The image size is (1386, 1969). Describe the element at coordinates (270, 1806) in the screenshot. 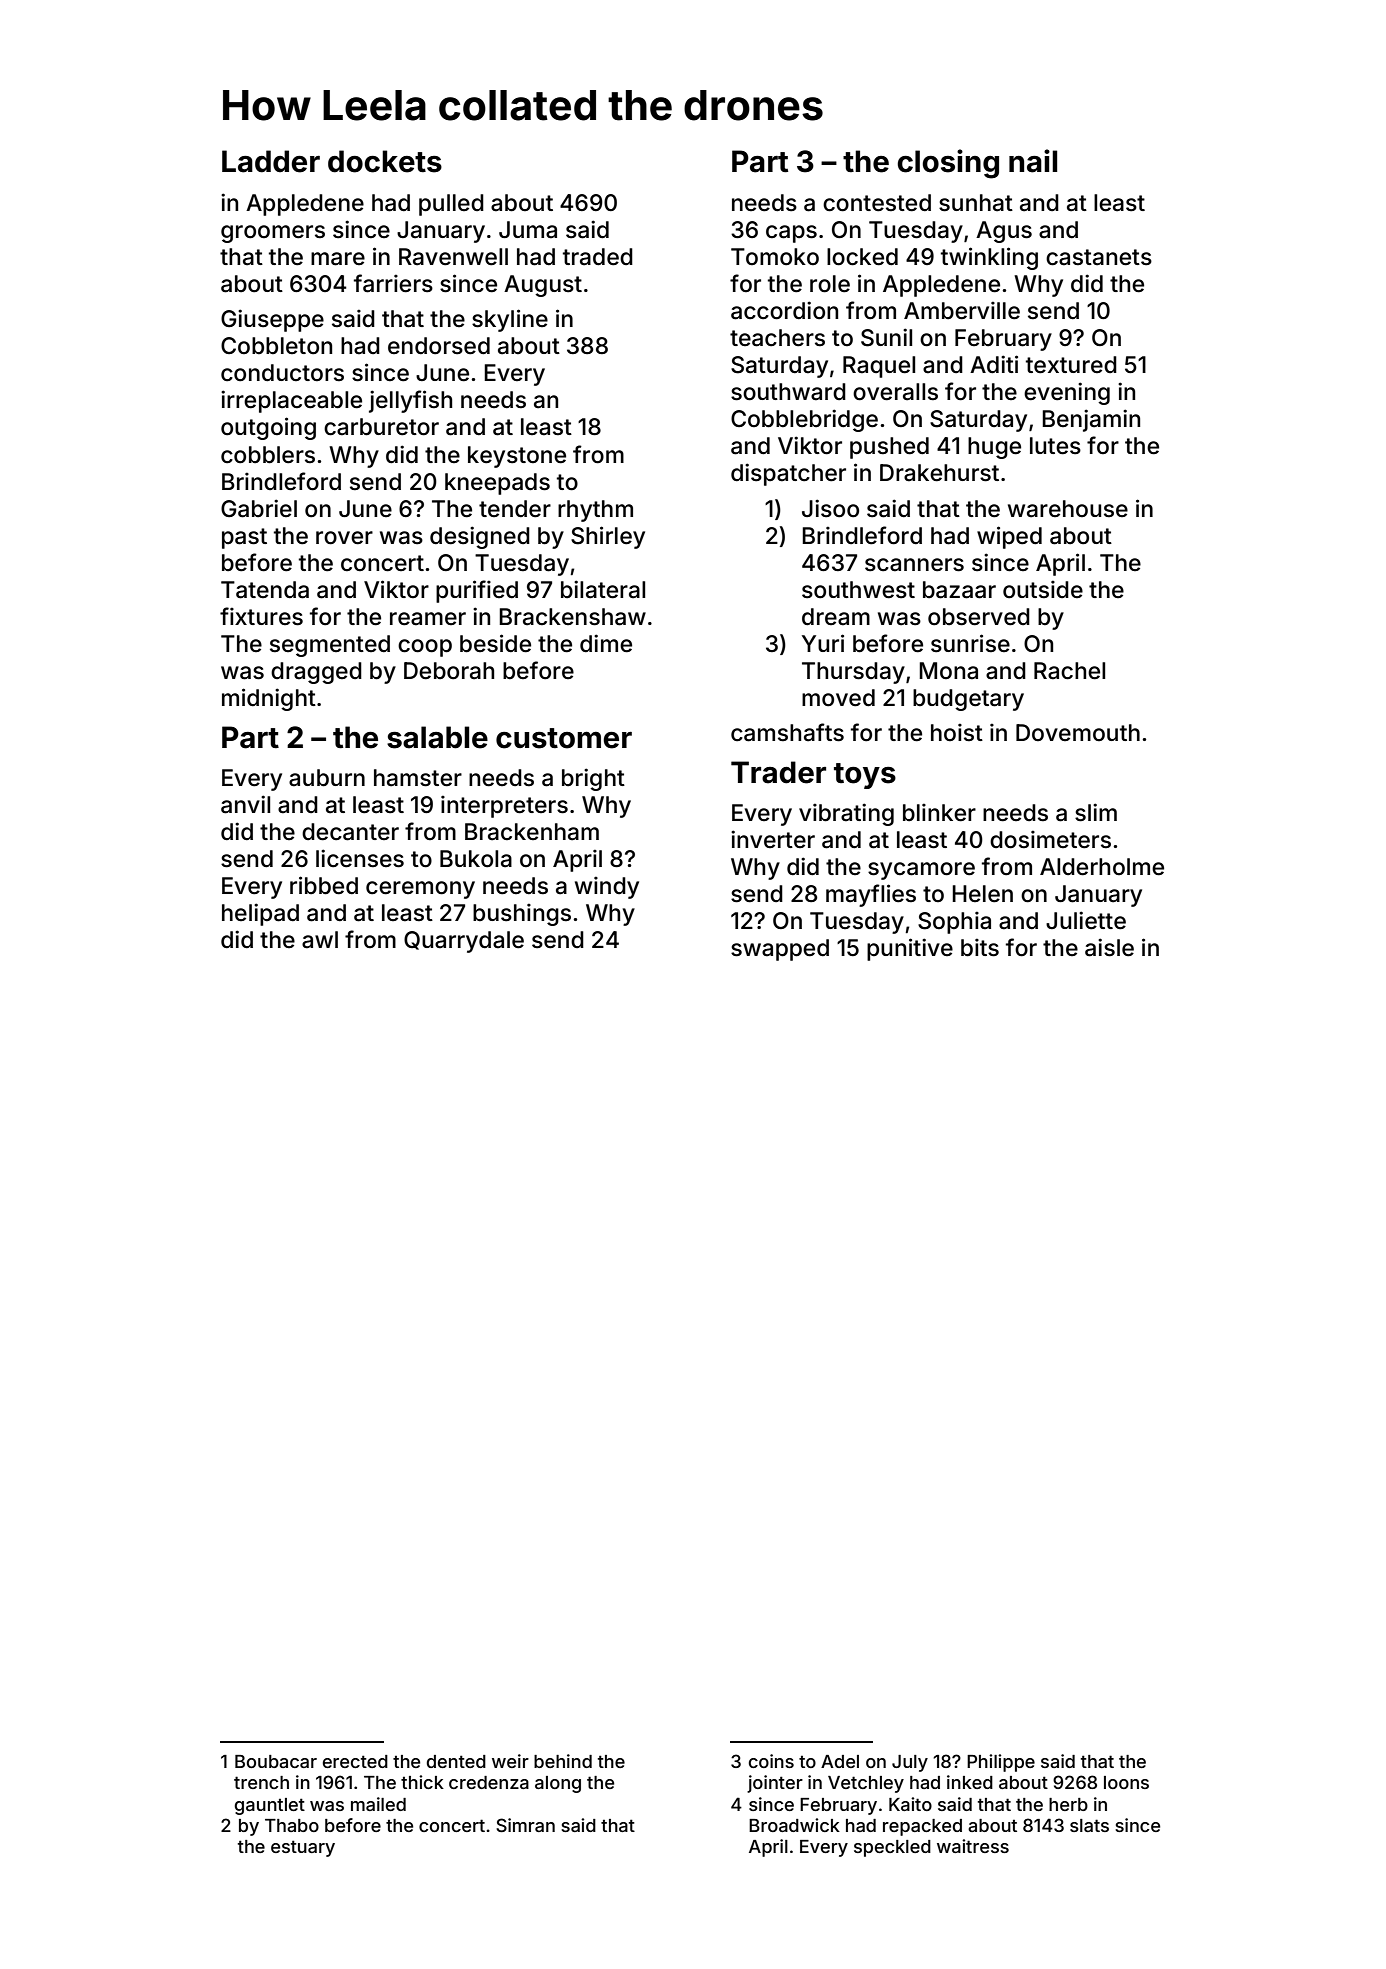

I see `gauntlet` at that location.
